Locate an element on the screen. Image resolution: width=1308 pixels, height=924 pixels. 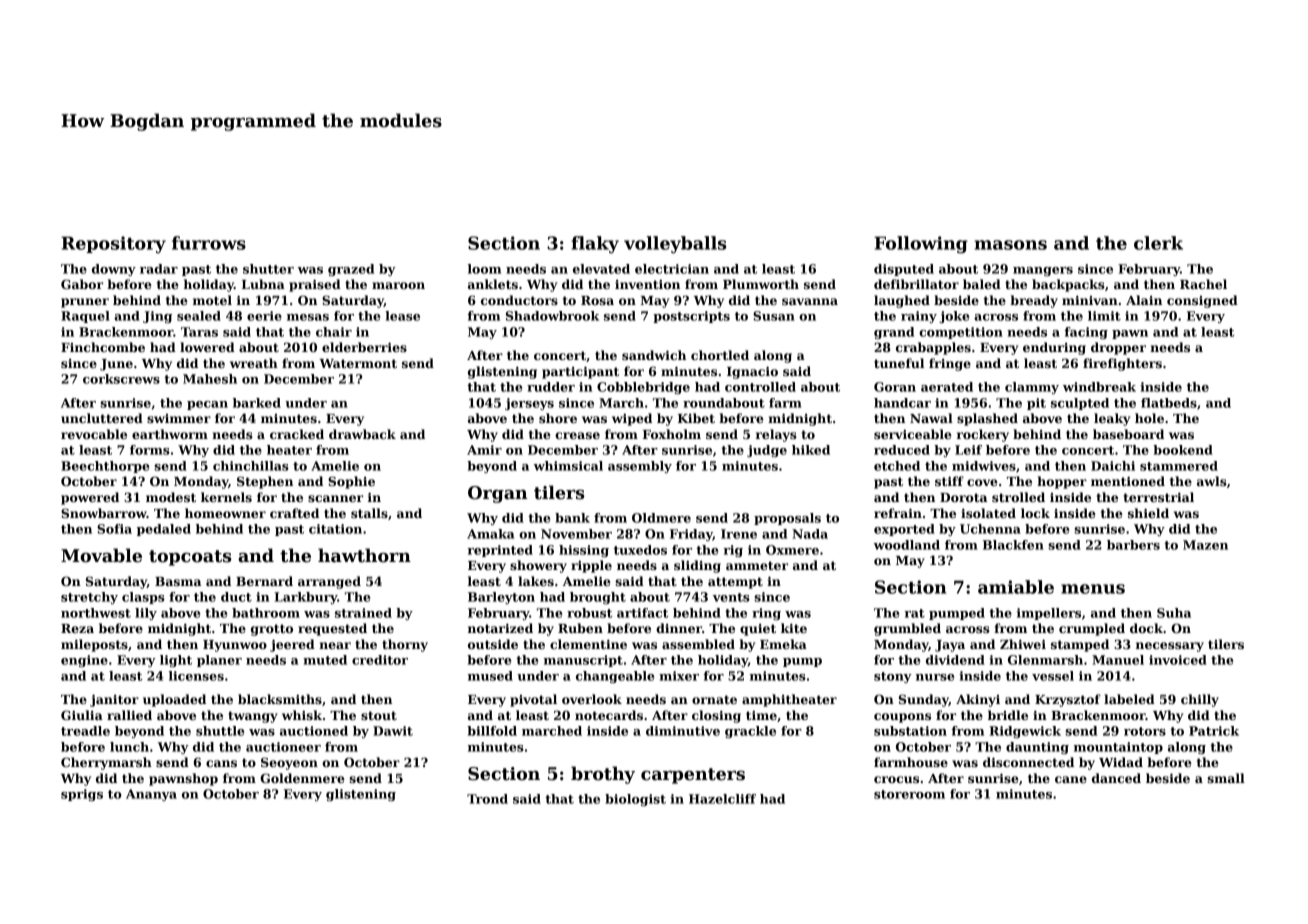
auctioned is located at coordinates (314, 731).
